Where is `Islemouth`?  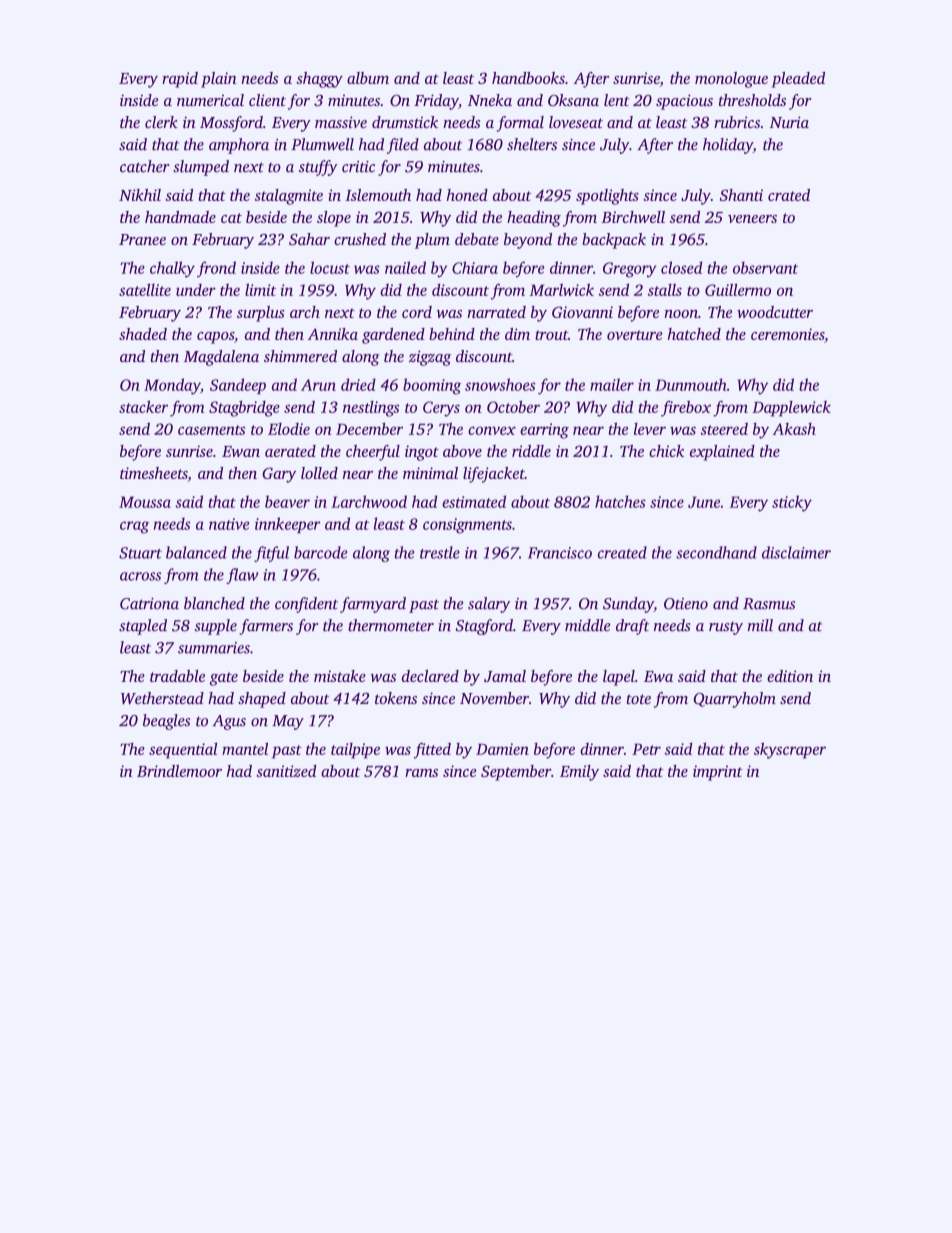
Islemouth is located at coordinates (378, 195).
